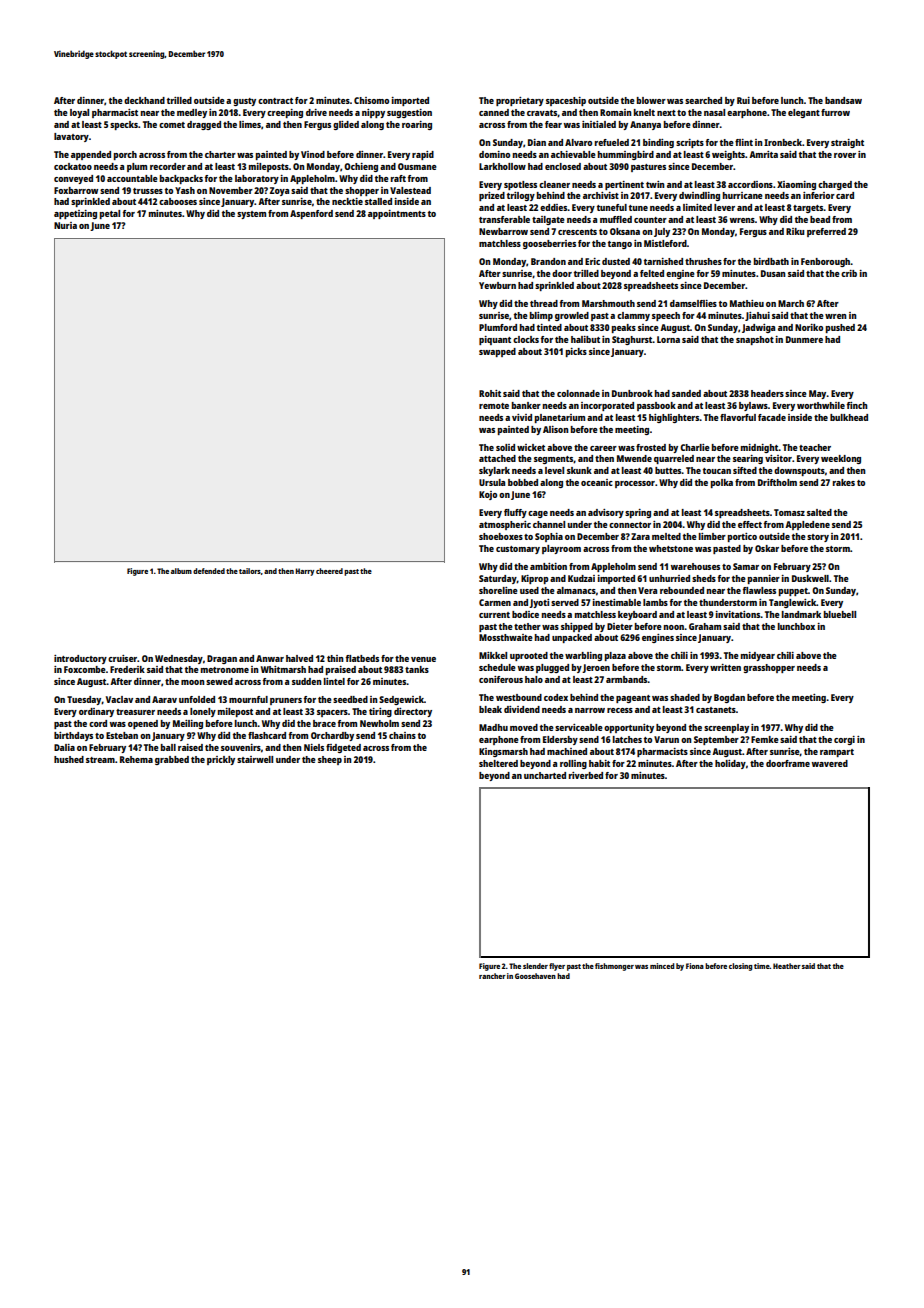 The height and width of the page is (1308, 924). I want to click on laboratory, so click(257, 179).
